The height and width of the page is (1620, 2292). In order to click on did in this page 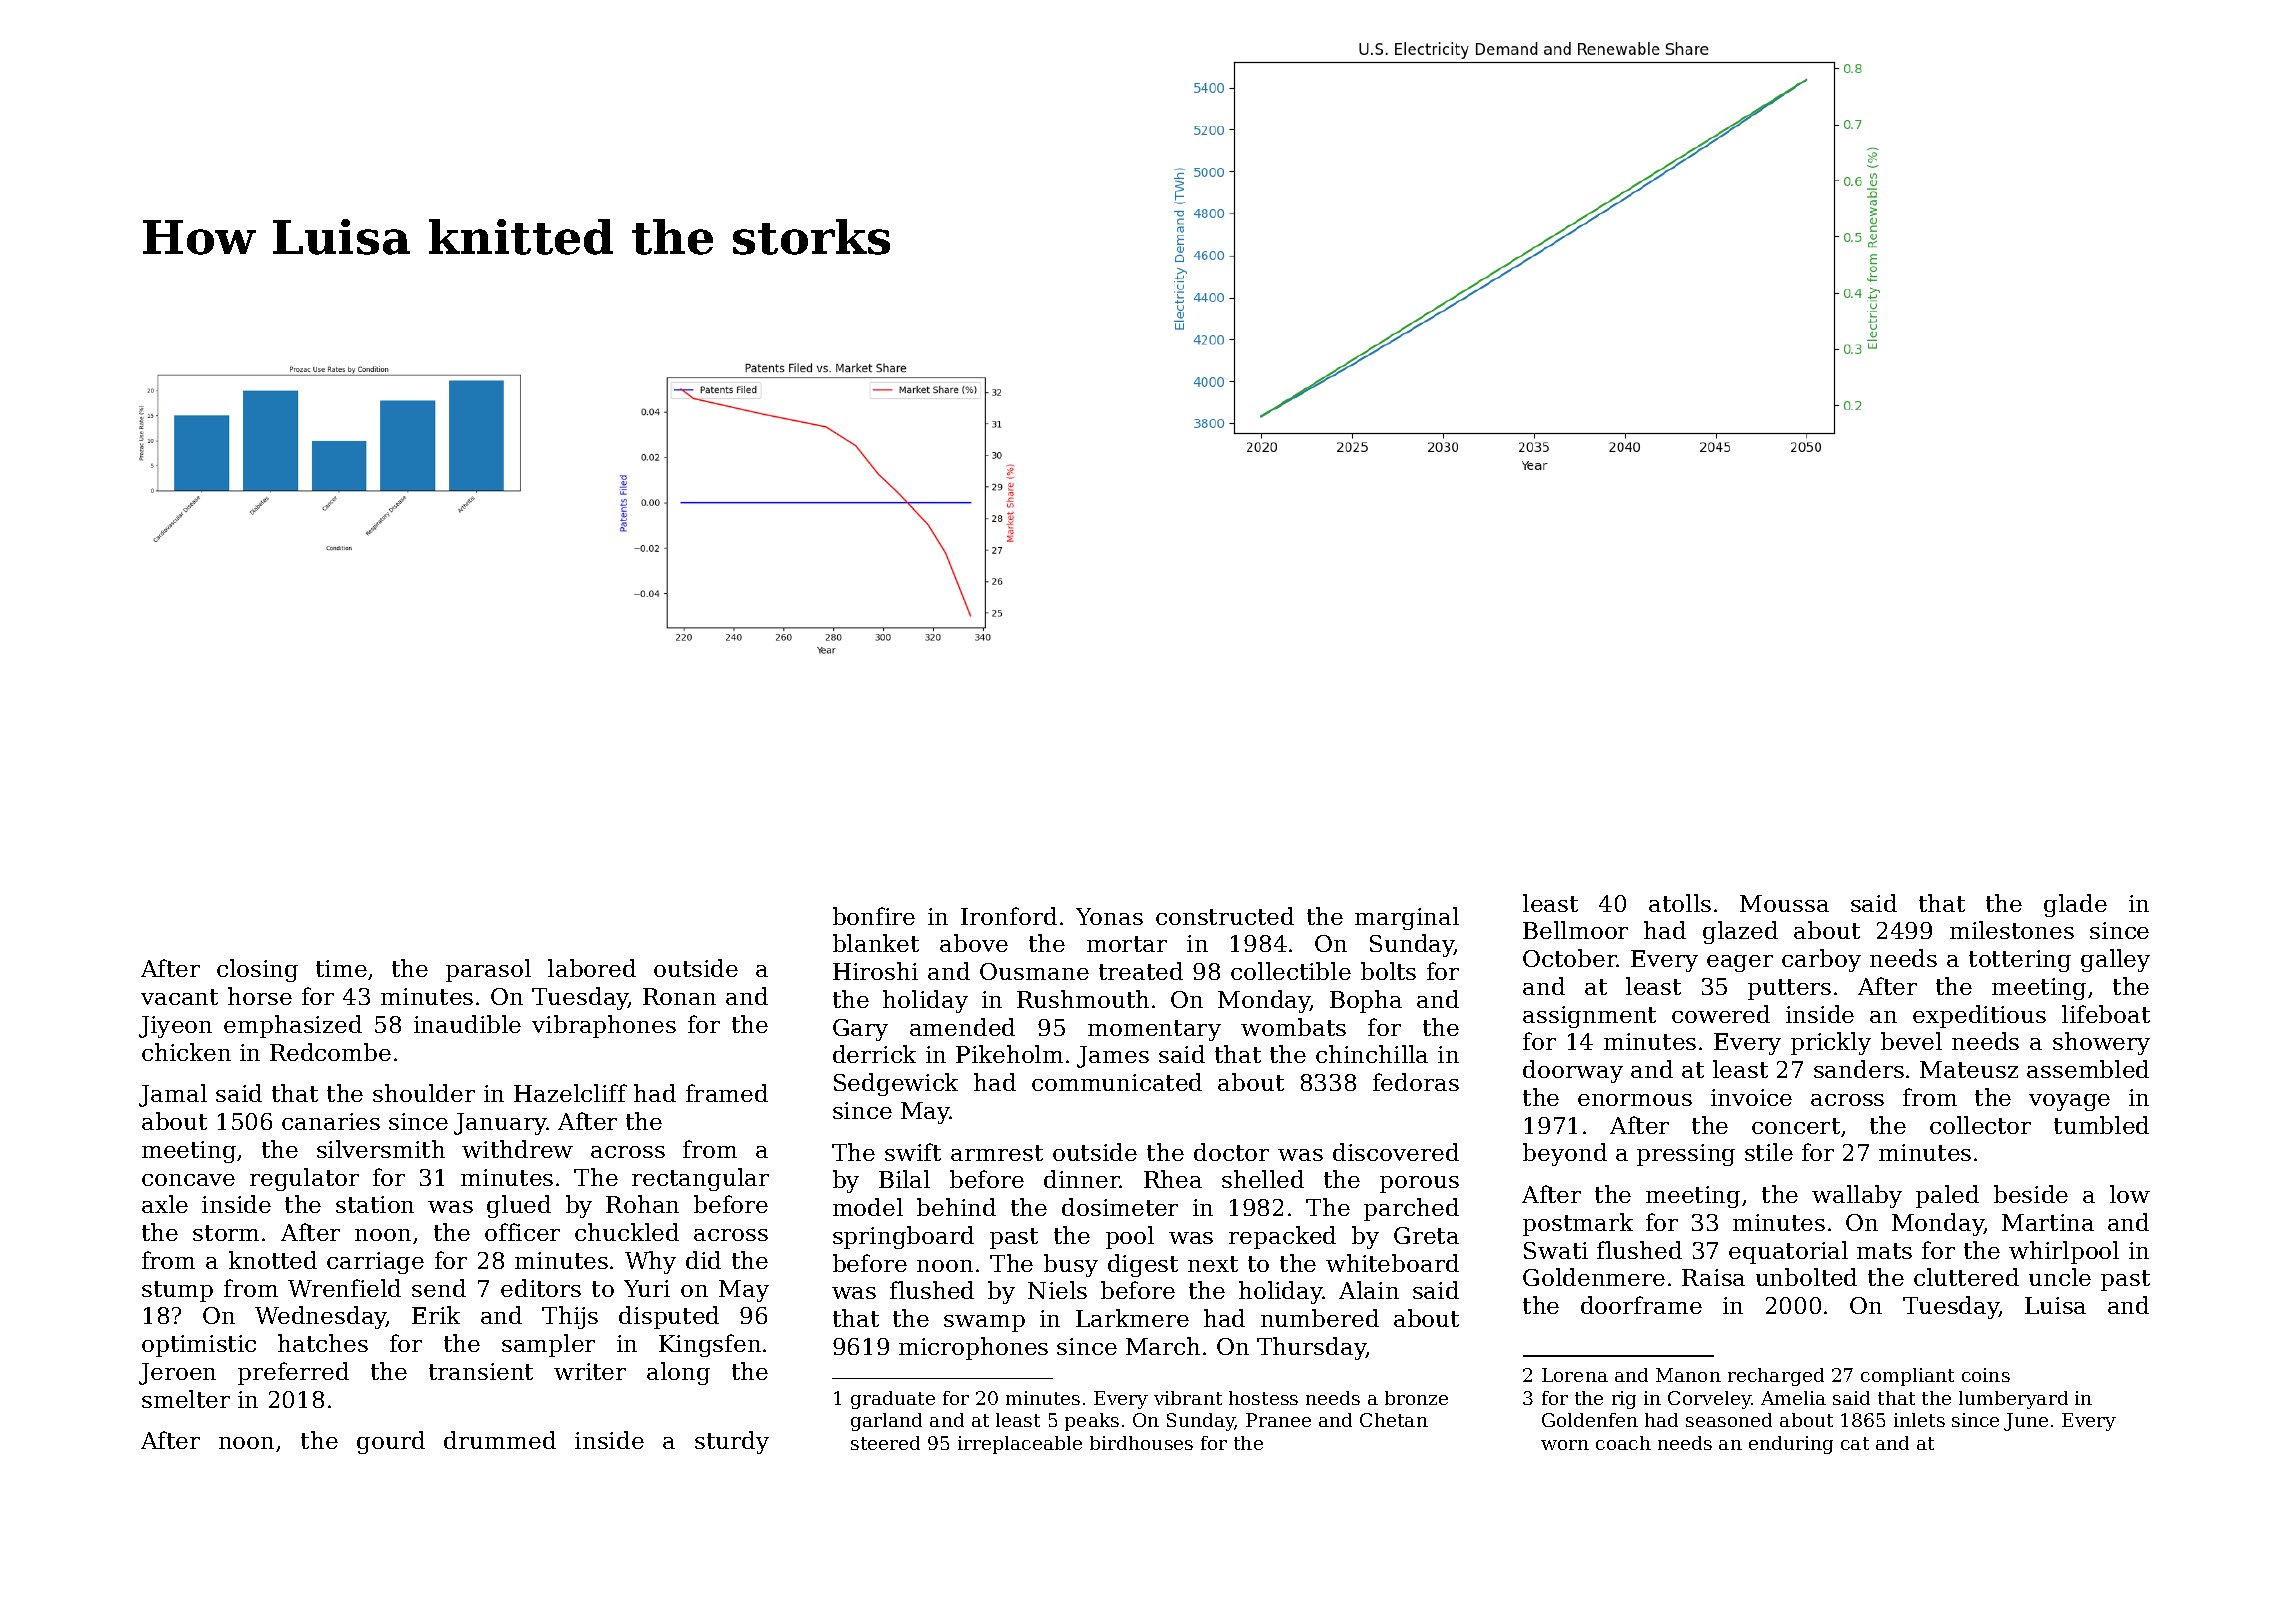, I will do `click(703, 1260)`.
